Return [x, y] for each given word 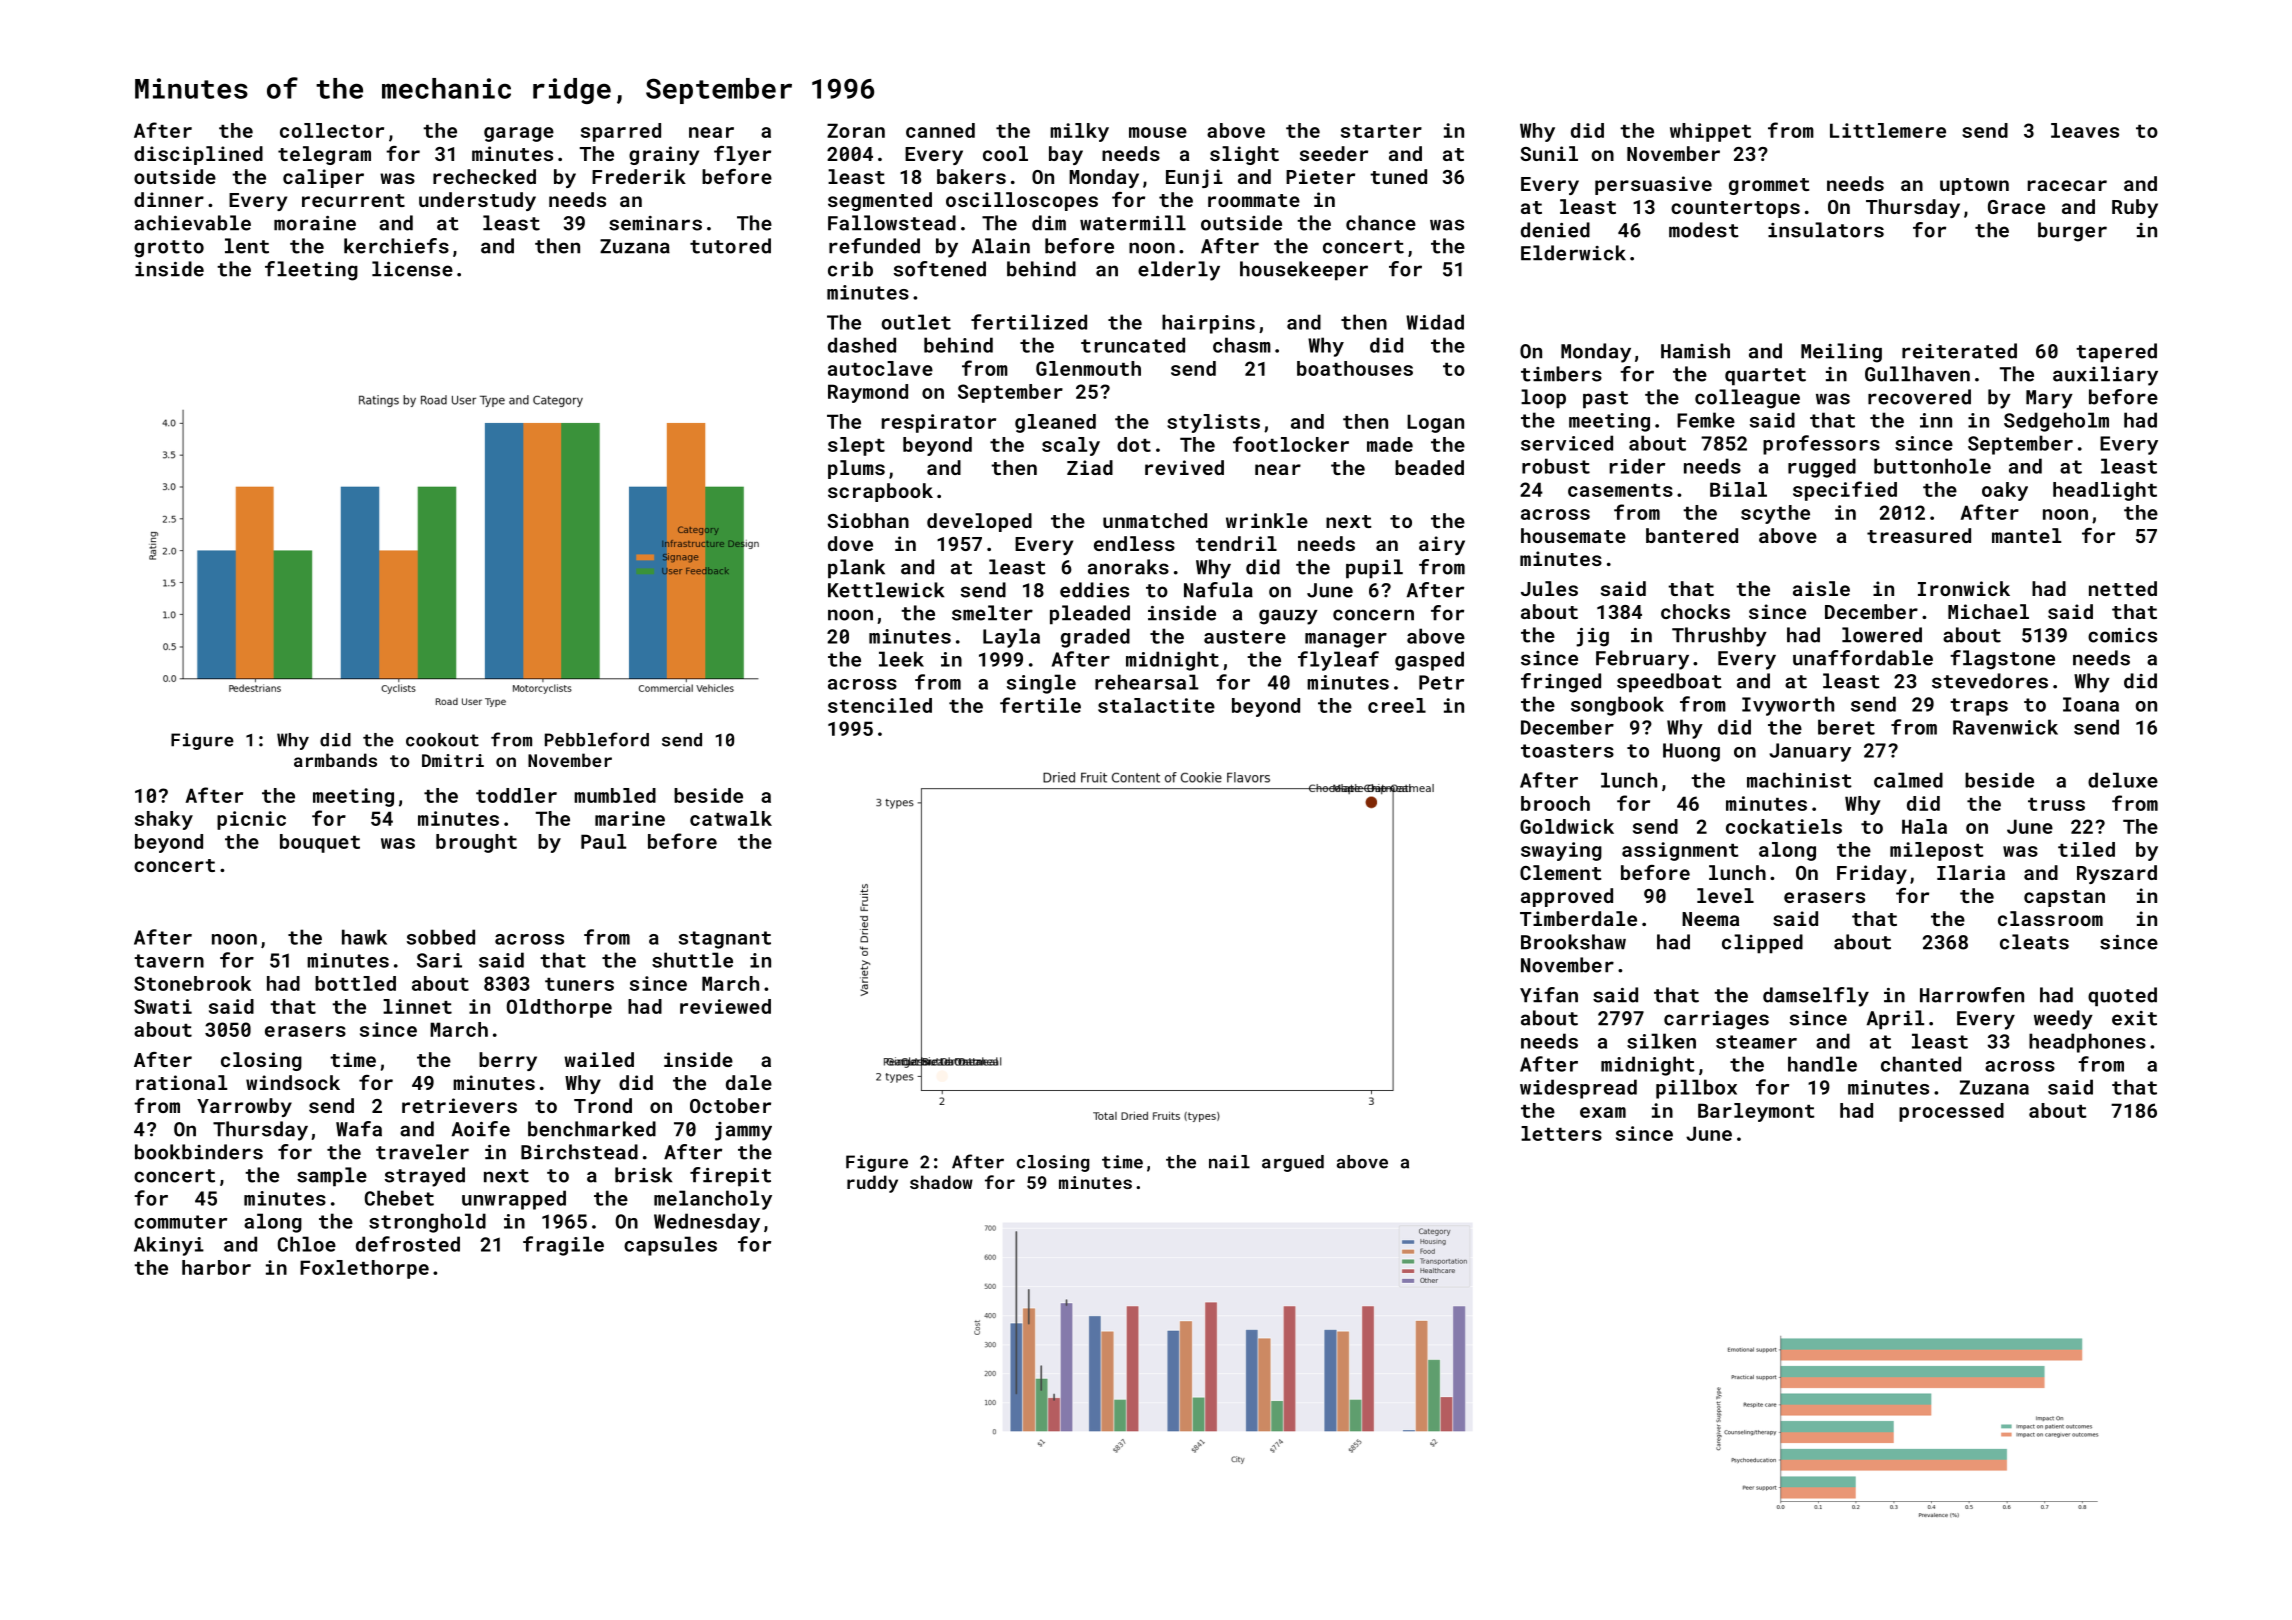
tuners [579, 984]
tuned [1398, 176]
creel [1397, 705]
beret [1846, 727]
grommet [1769, 186]
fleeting [311, 271]
